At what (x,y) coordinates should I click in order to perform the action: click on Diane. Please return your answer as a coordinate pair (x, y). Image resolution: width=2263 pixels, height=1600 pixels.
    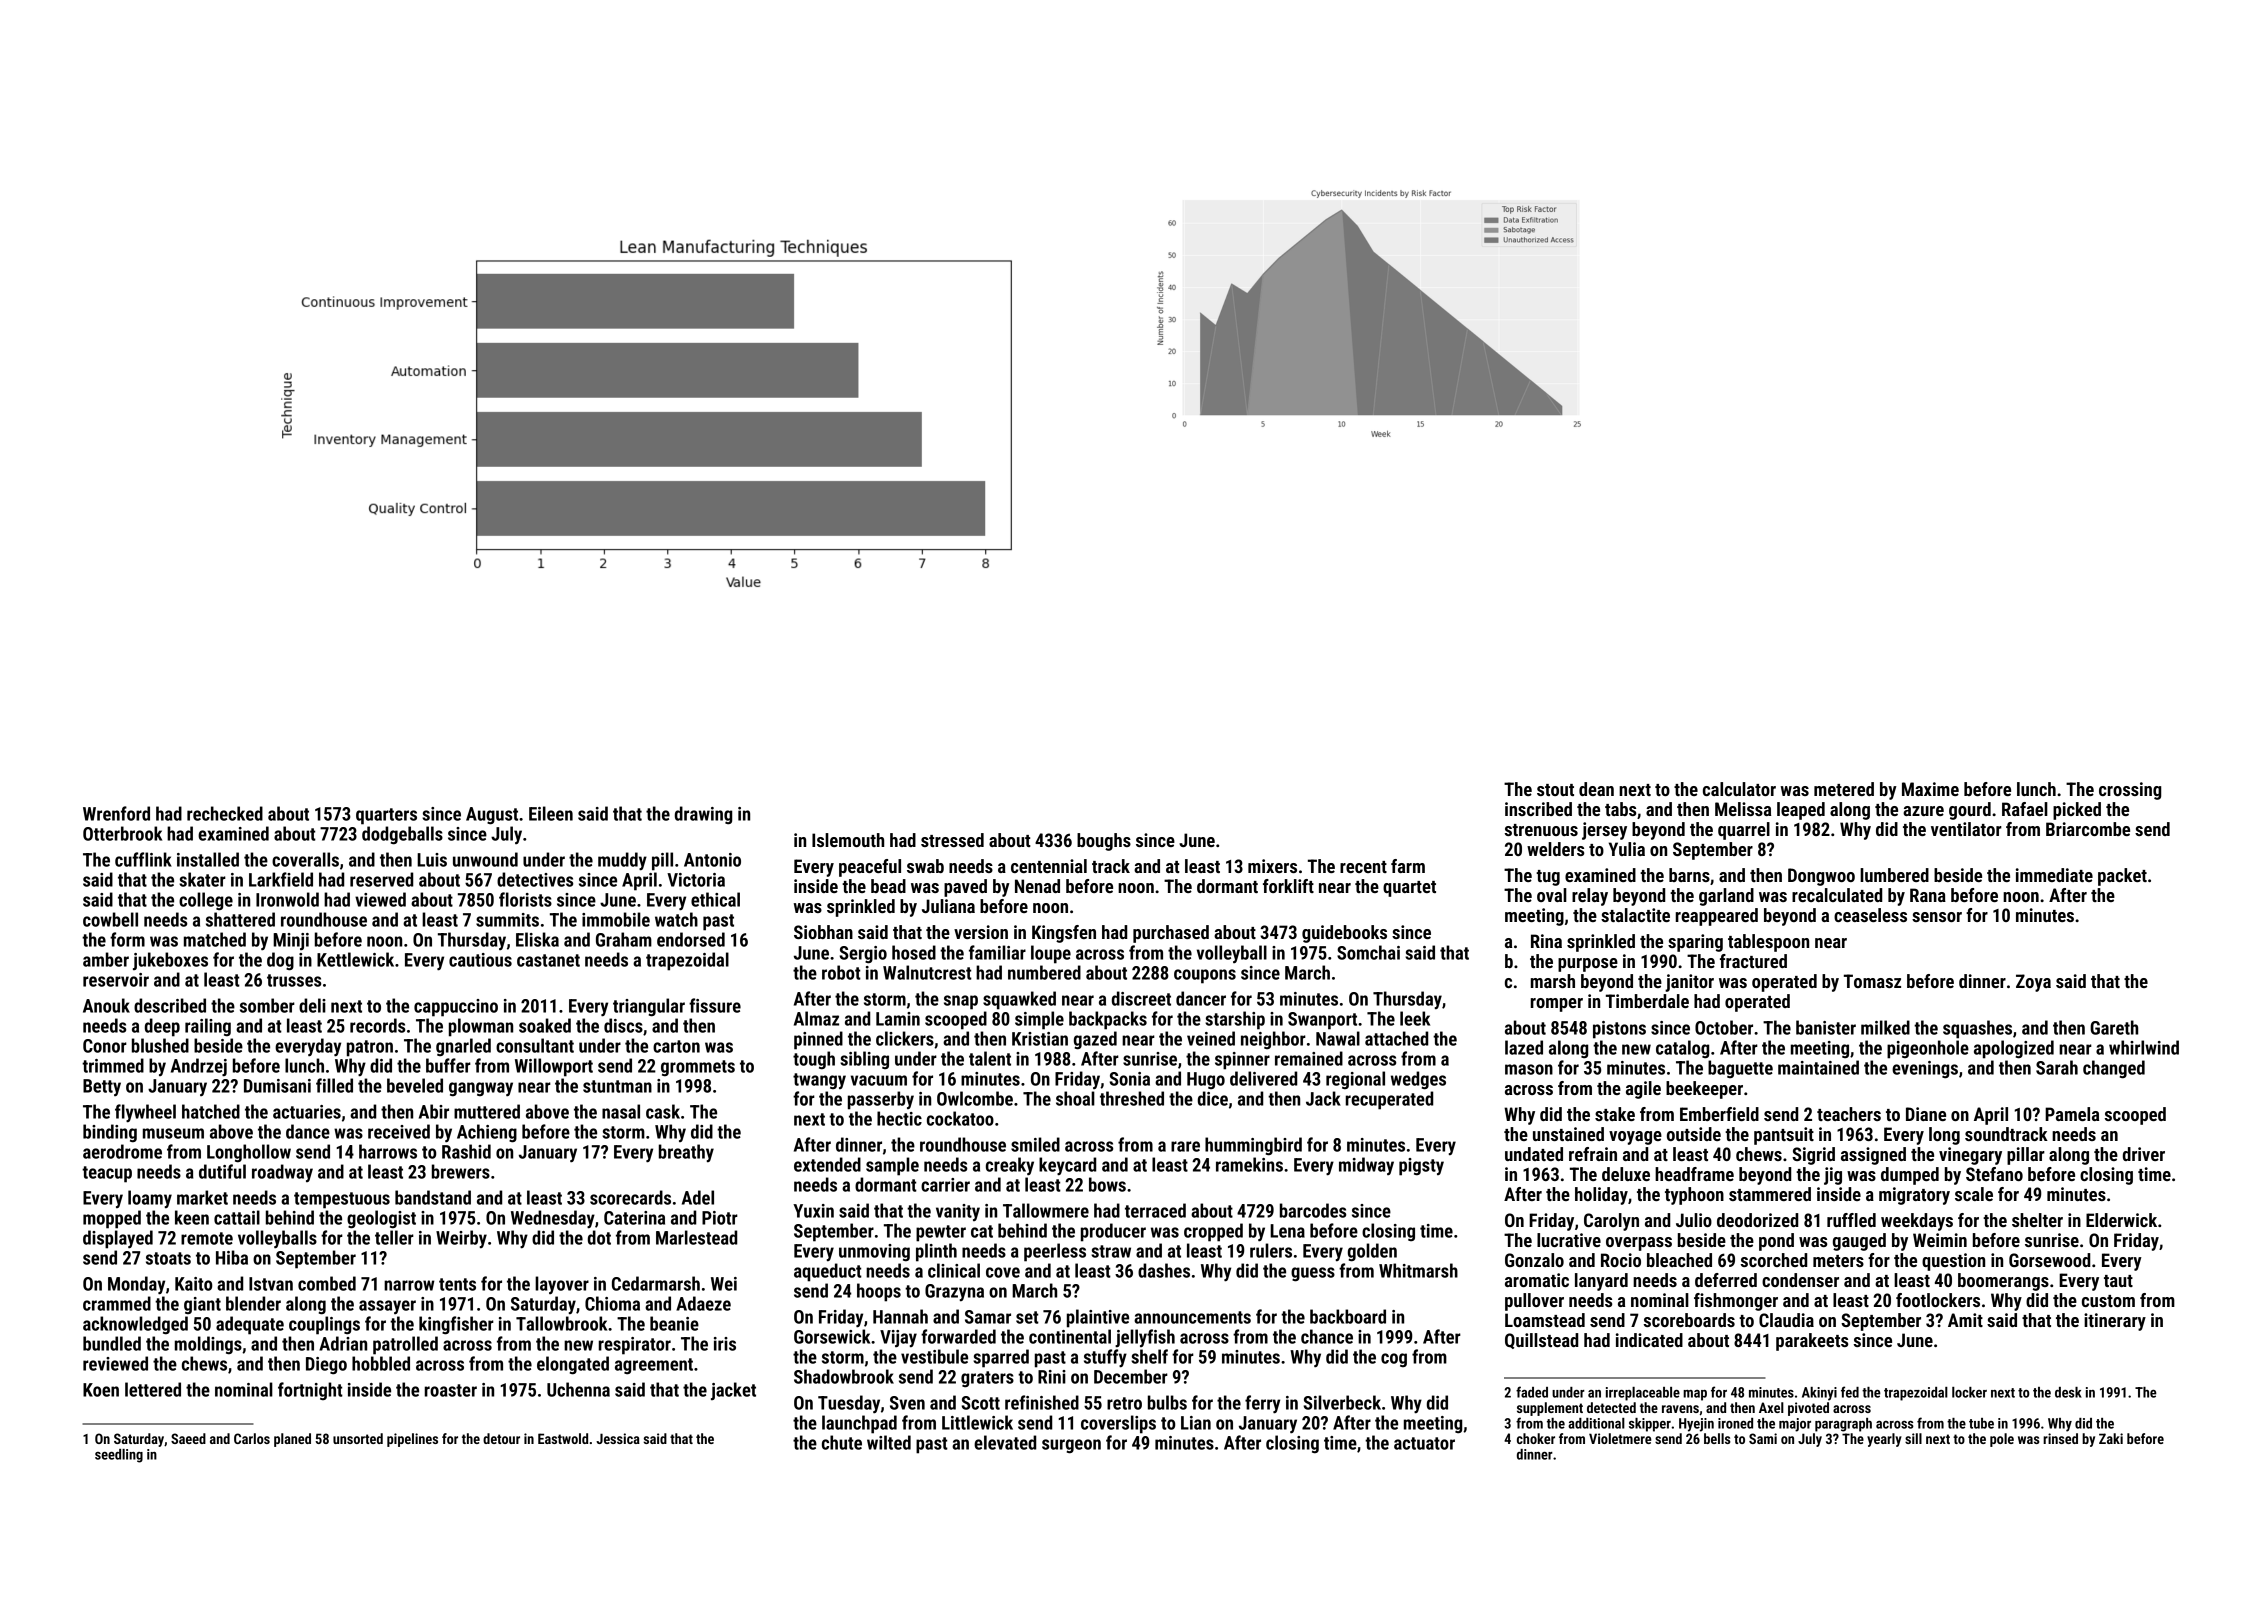
    Looking at the image, I should click on (1926, 1114).
